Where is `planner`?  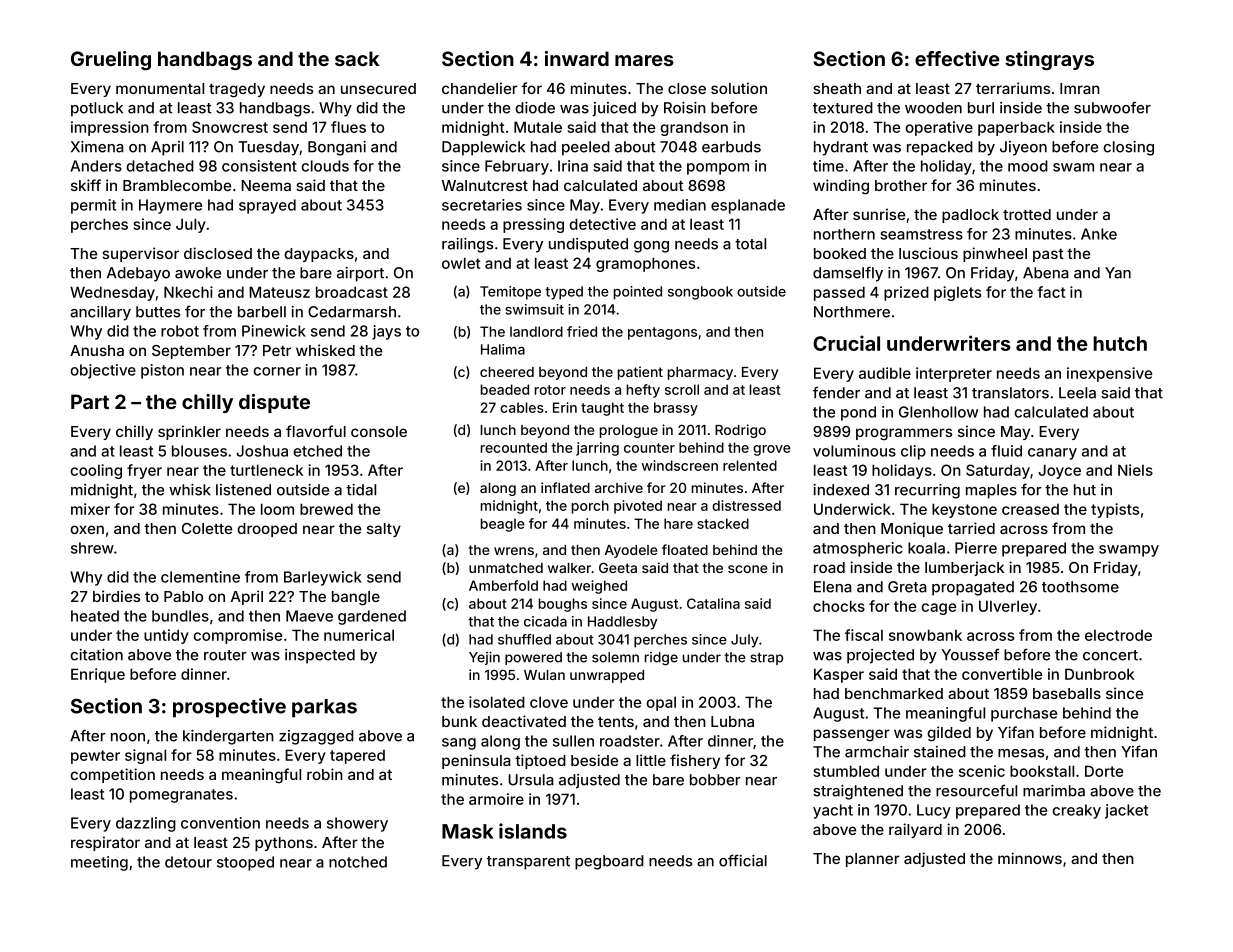
planner is located at coordinates (873, 860).
